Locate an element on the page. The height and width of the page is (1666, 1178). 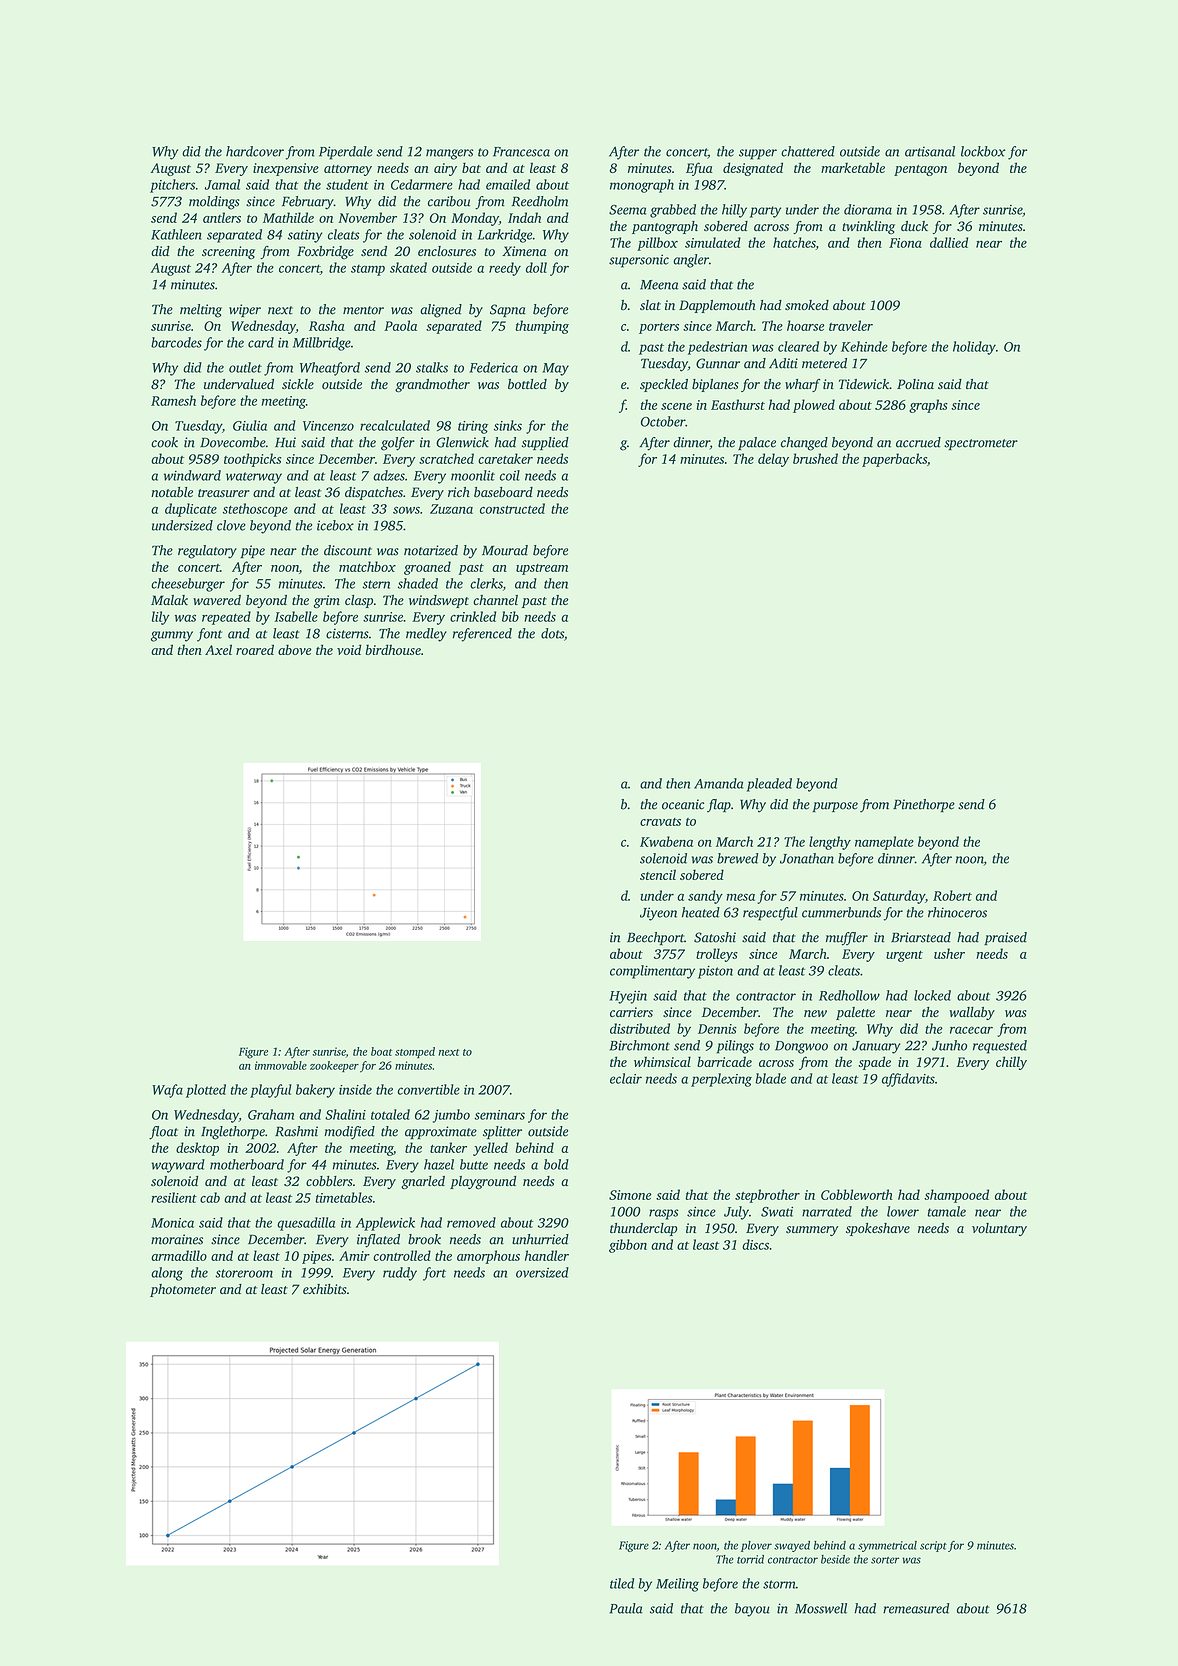
Efua is located at coordinates (699, 169).
